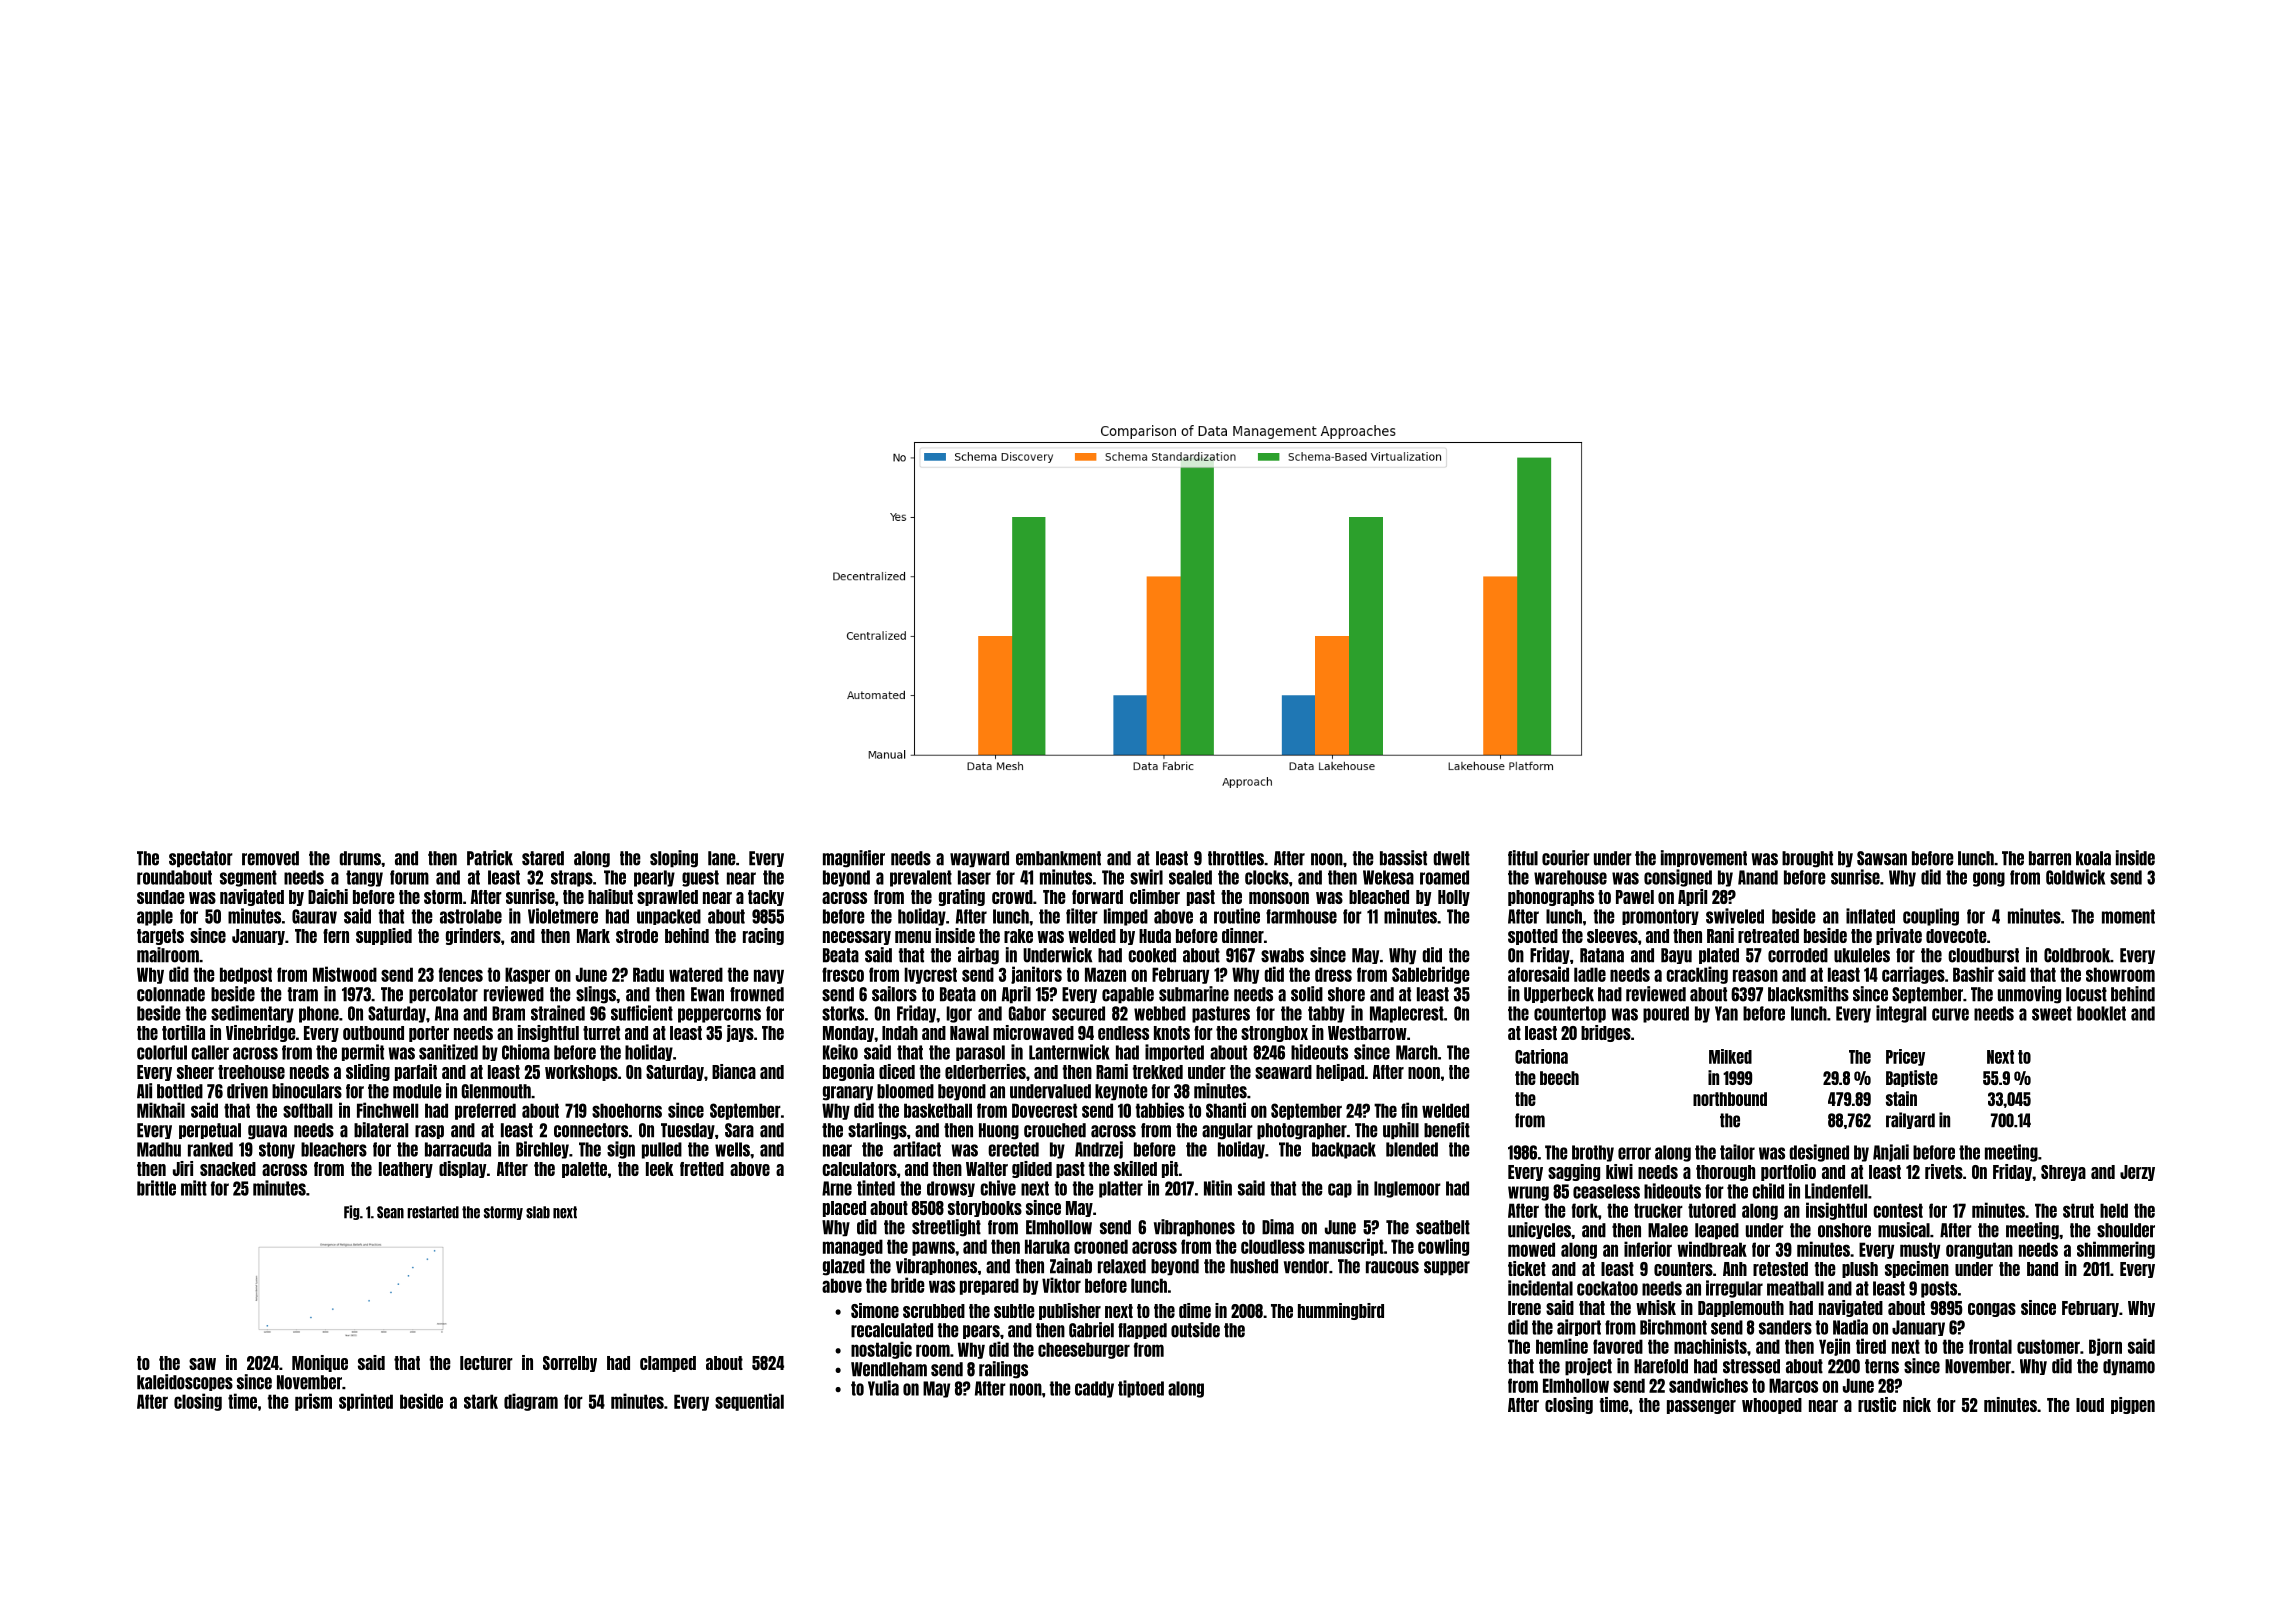 This page has width=2292, height=1620. Describe the element at coordinates (251, 1072) in the page. I see `treehouse` at that location.
